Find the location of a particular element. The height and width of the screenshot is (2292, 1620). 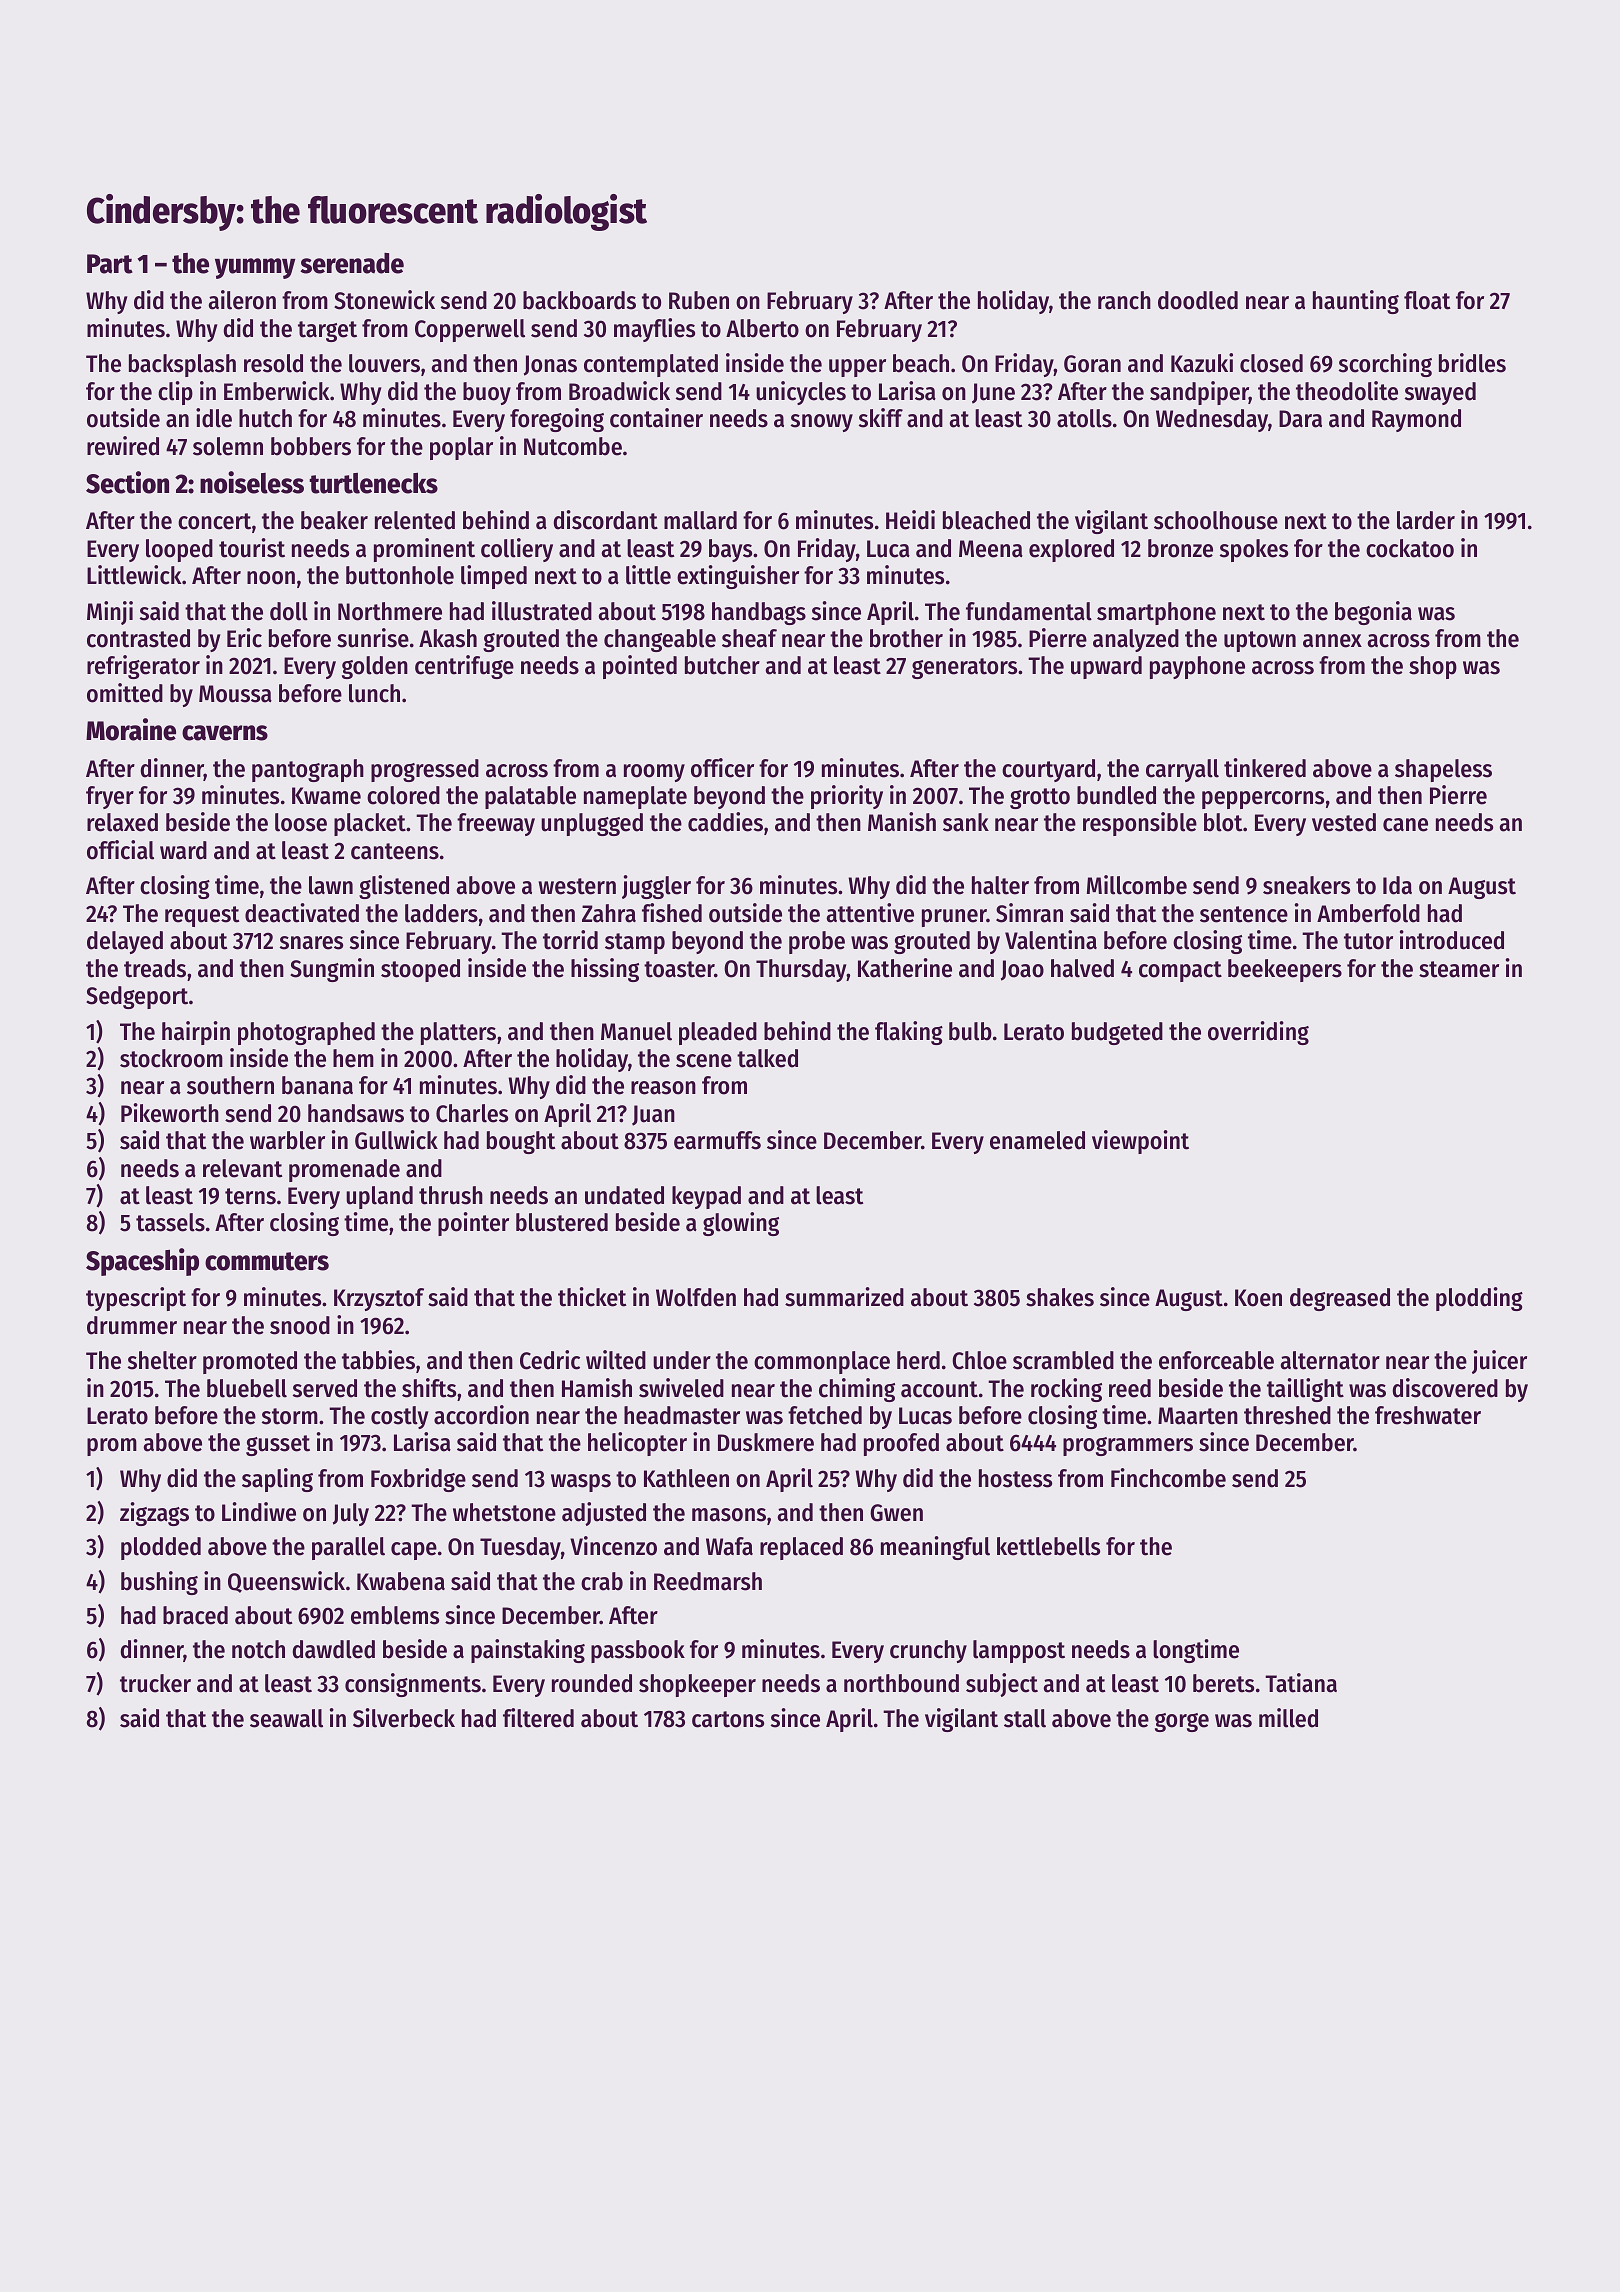

braced is located at coordinates (195, 1615).
